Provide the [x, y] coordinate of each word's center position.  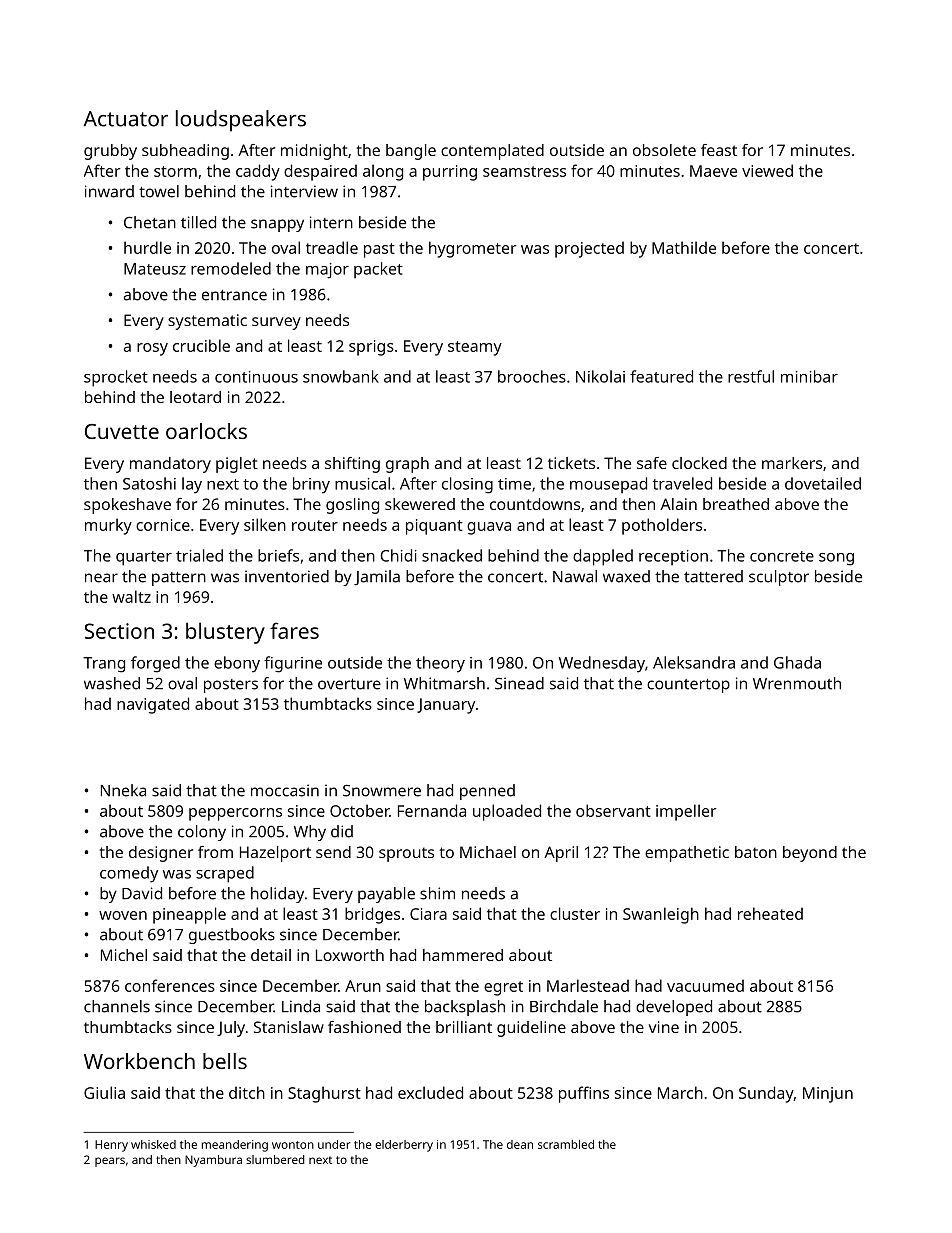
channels [117, 1006]
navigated [153, 705]
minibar [809, 376]
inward [109, 191]
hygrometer [473, 249]
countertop [688, 686]
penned [487, 792]
